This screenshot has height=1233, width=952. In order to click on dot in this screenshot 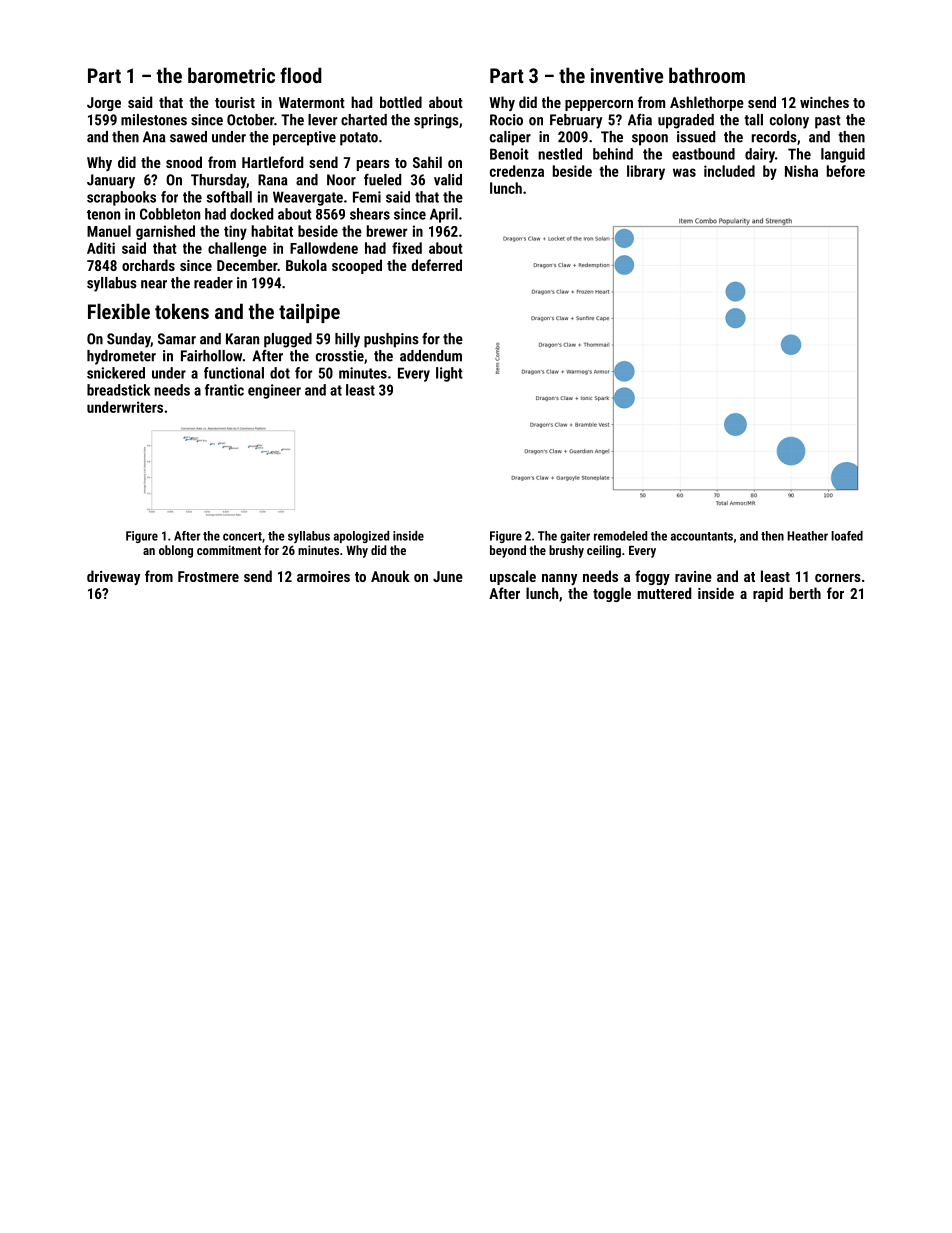, I will do `click(280, 373)`.
